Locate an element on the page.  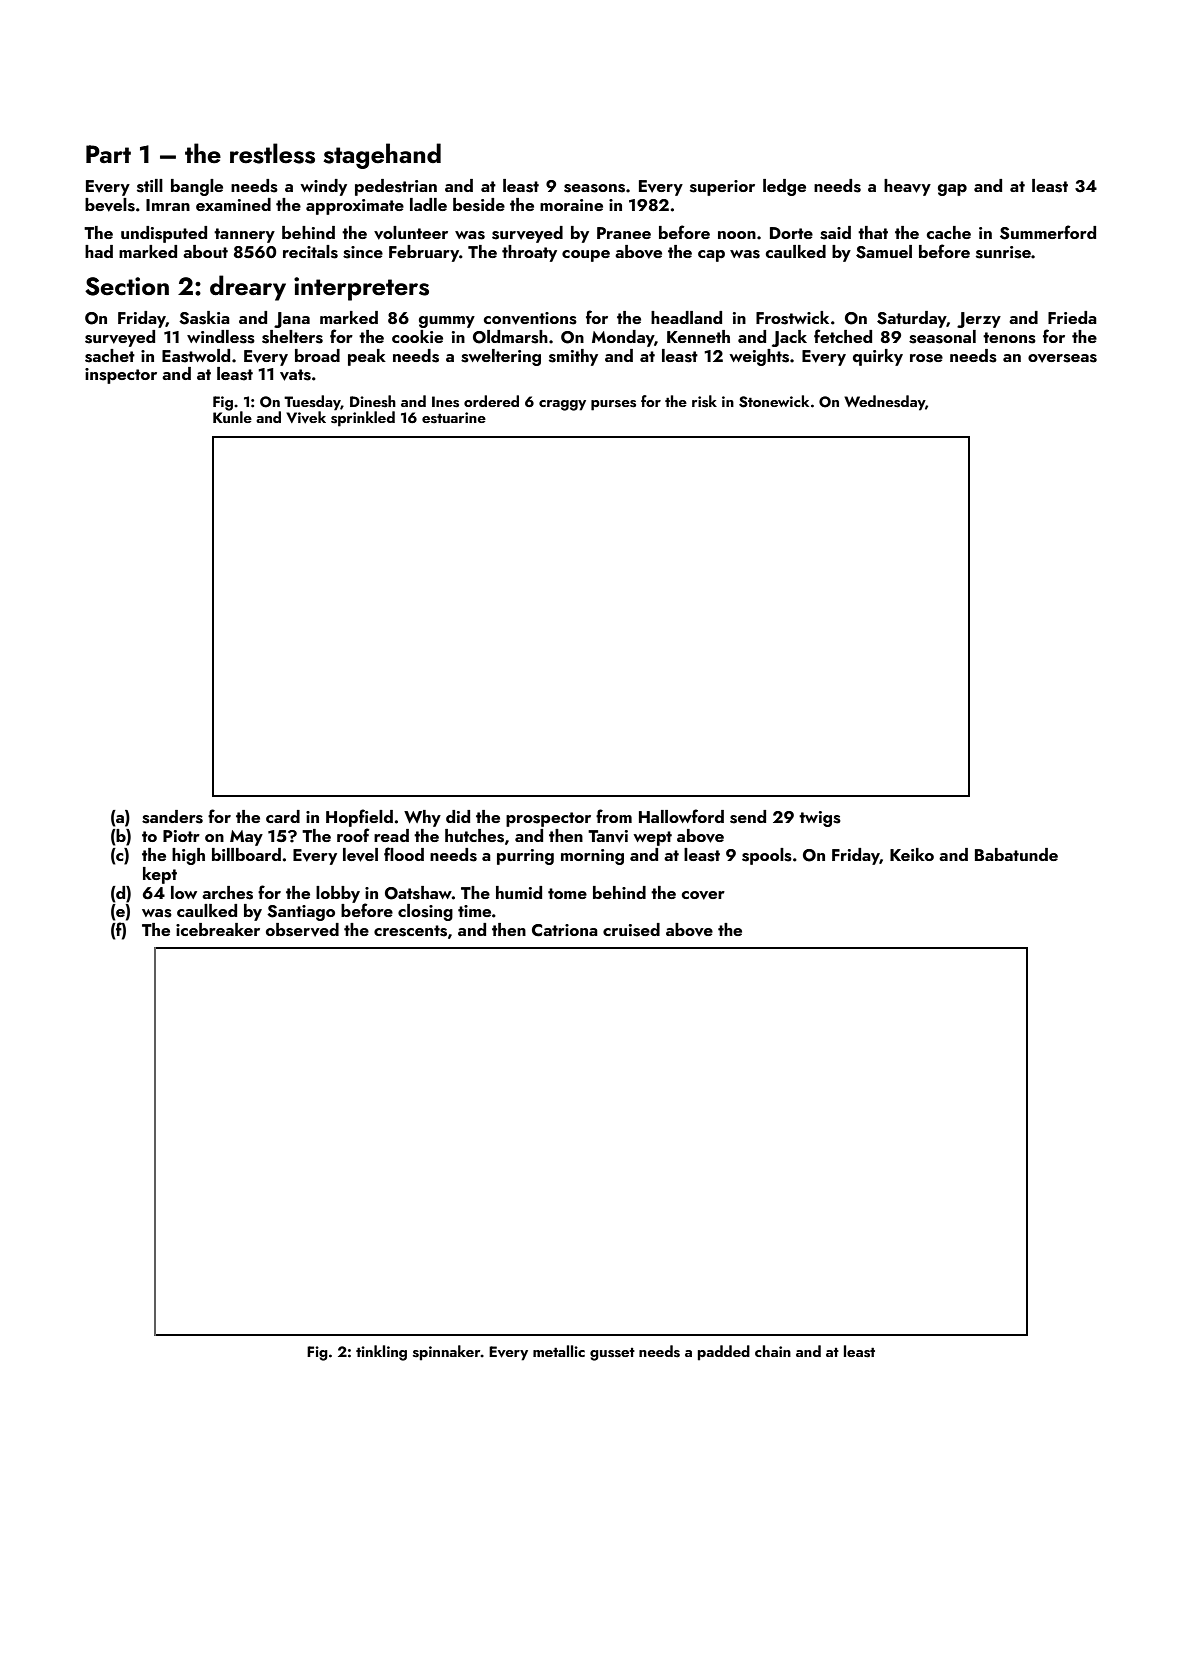
dreary is located at coordinates (248, 288).
